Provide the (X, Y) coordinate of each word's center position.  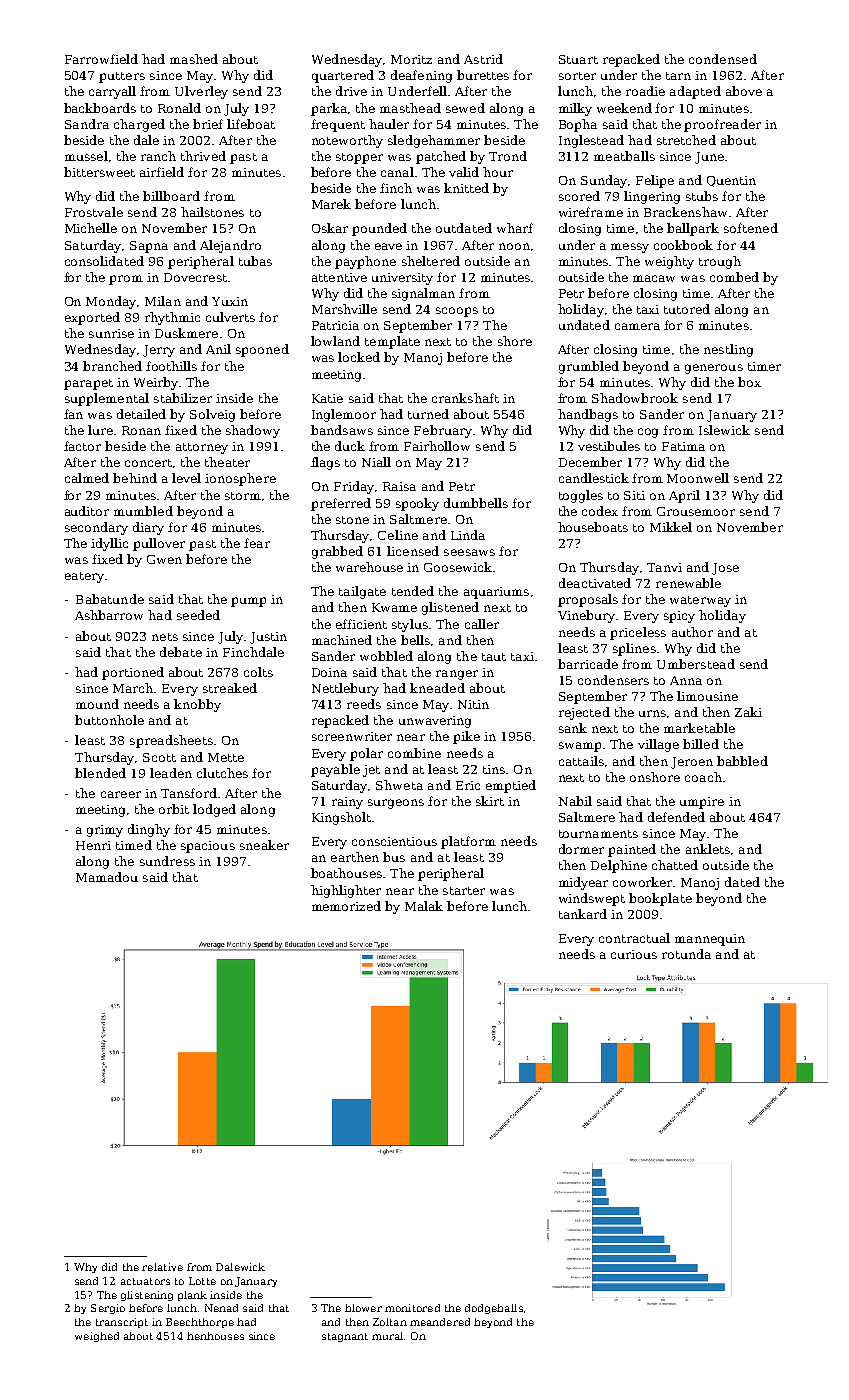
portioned (133, 673)
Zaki (748, 712)
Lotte (202, 1281)
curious (634, 954)
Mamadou (107, 877)
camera (637, 326)
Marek (331, 204)
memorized (346, 906)
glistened (450, 608)
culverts (230, 317)
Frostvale (94, 212)
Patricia (335, 325)
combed (734, 277)
